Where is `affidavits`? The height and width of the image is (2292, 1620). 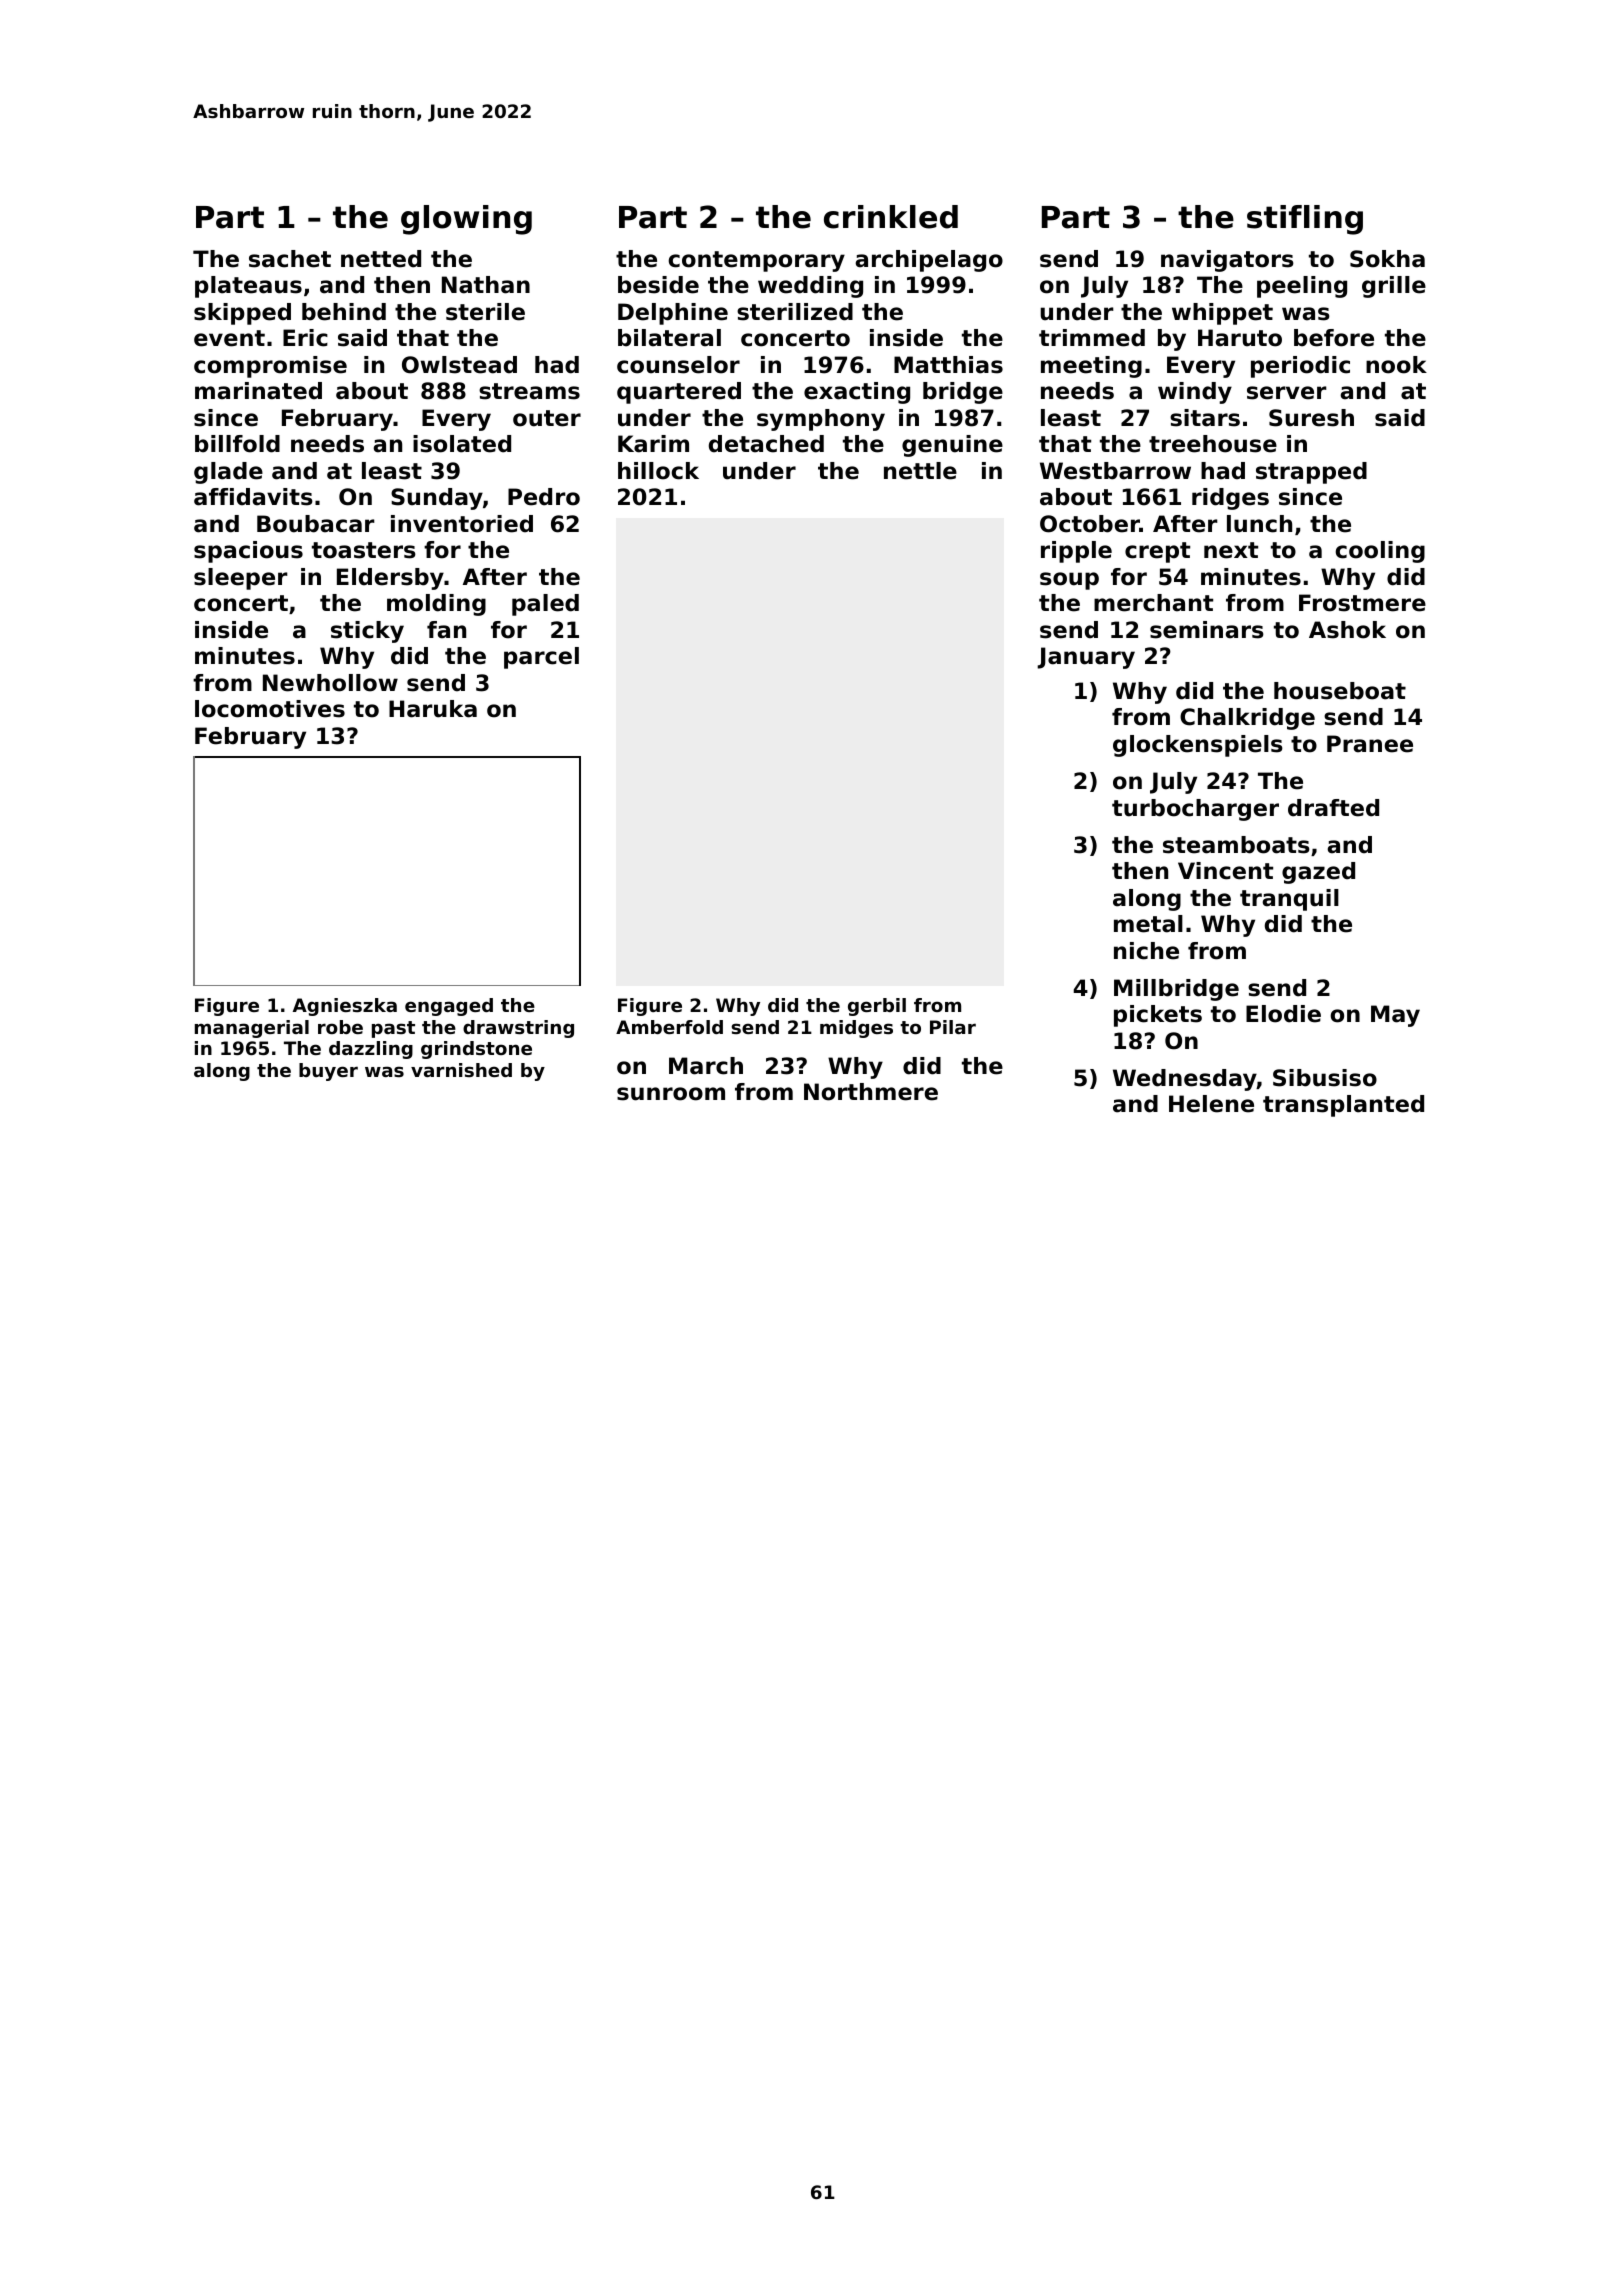 affidavits is located at coordinates (253, 497).
